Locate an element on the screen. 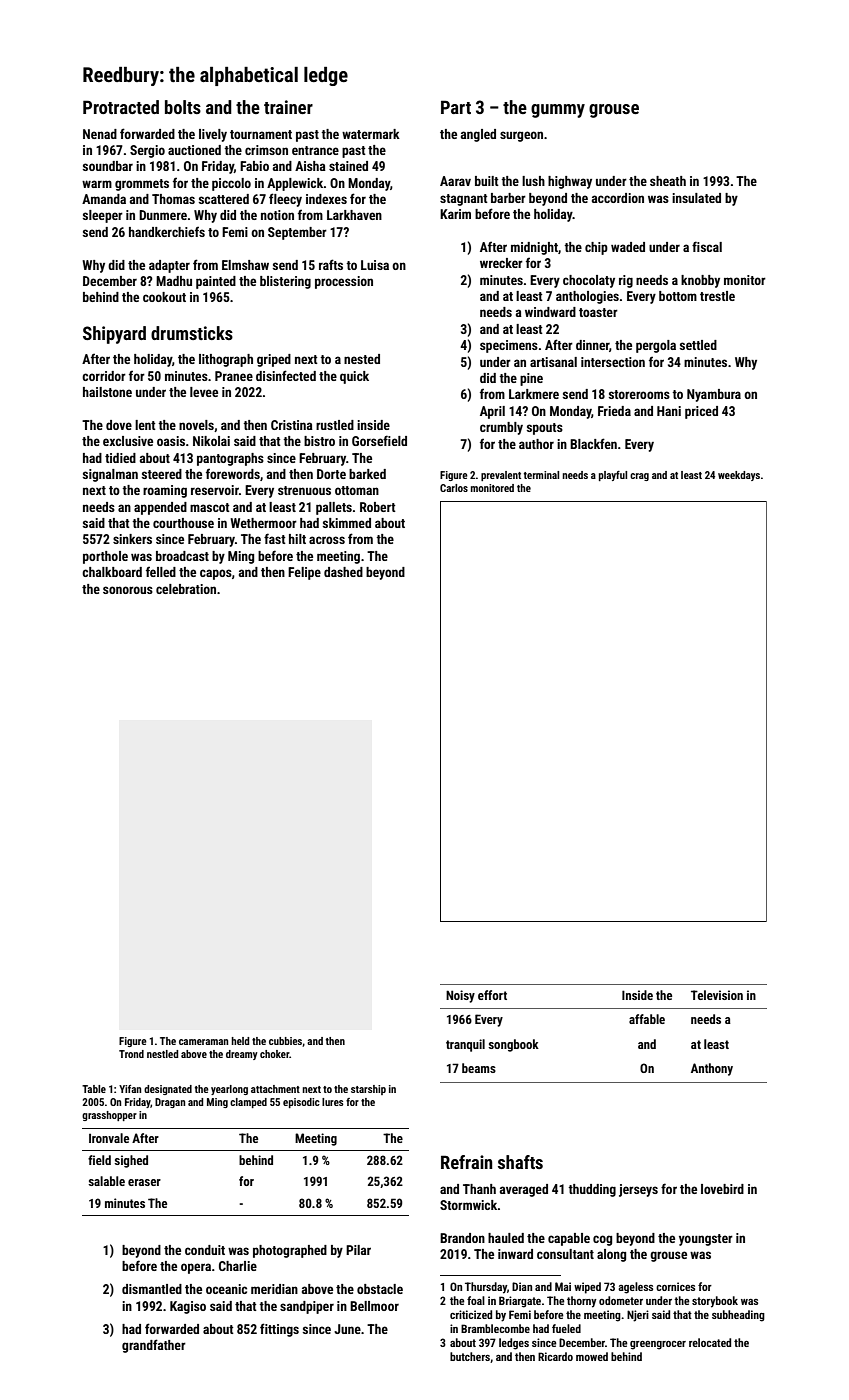 Image resolution: width=849 pixels, height=1400 pixels. chalkboard is located at coordinates (112, 572).
